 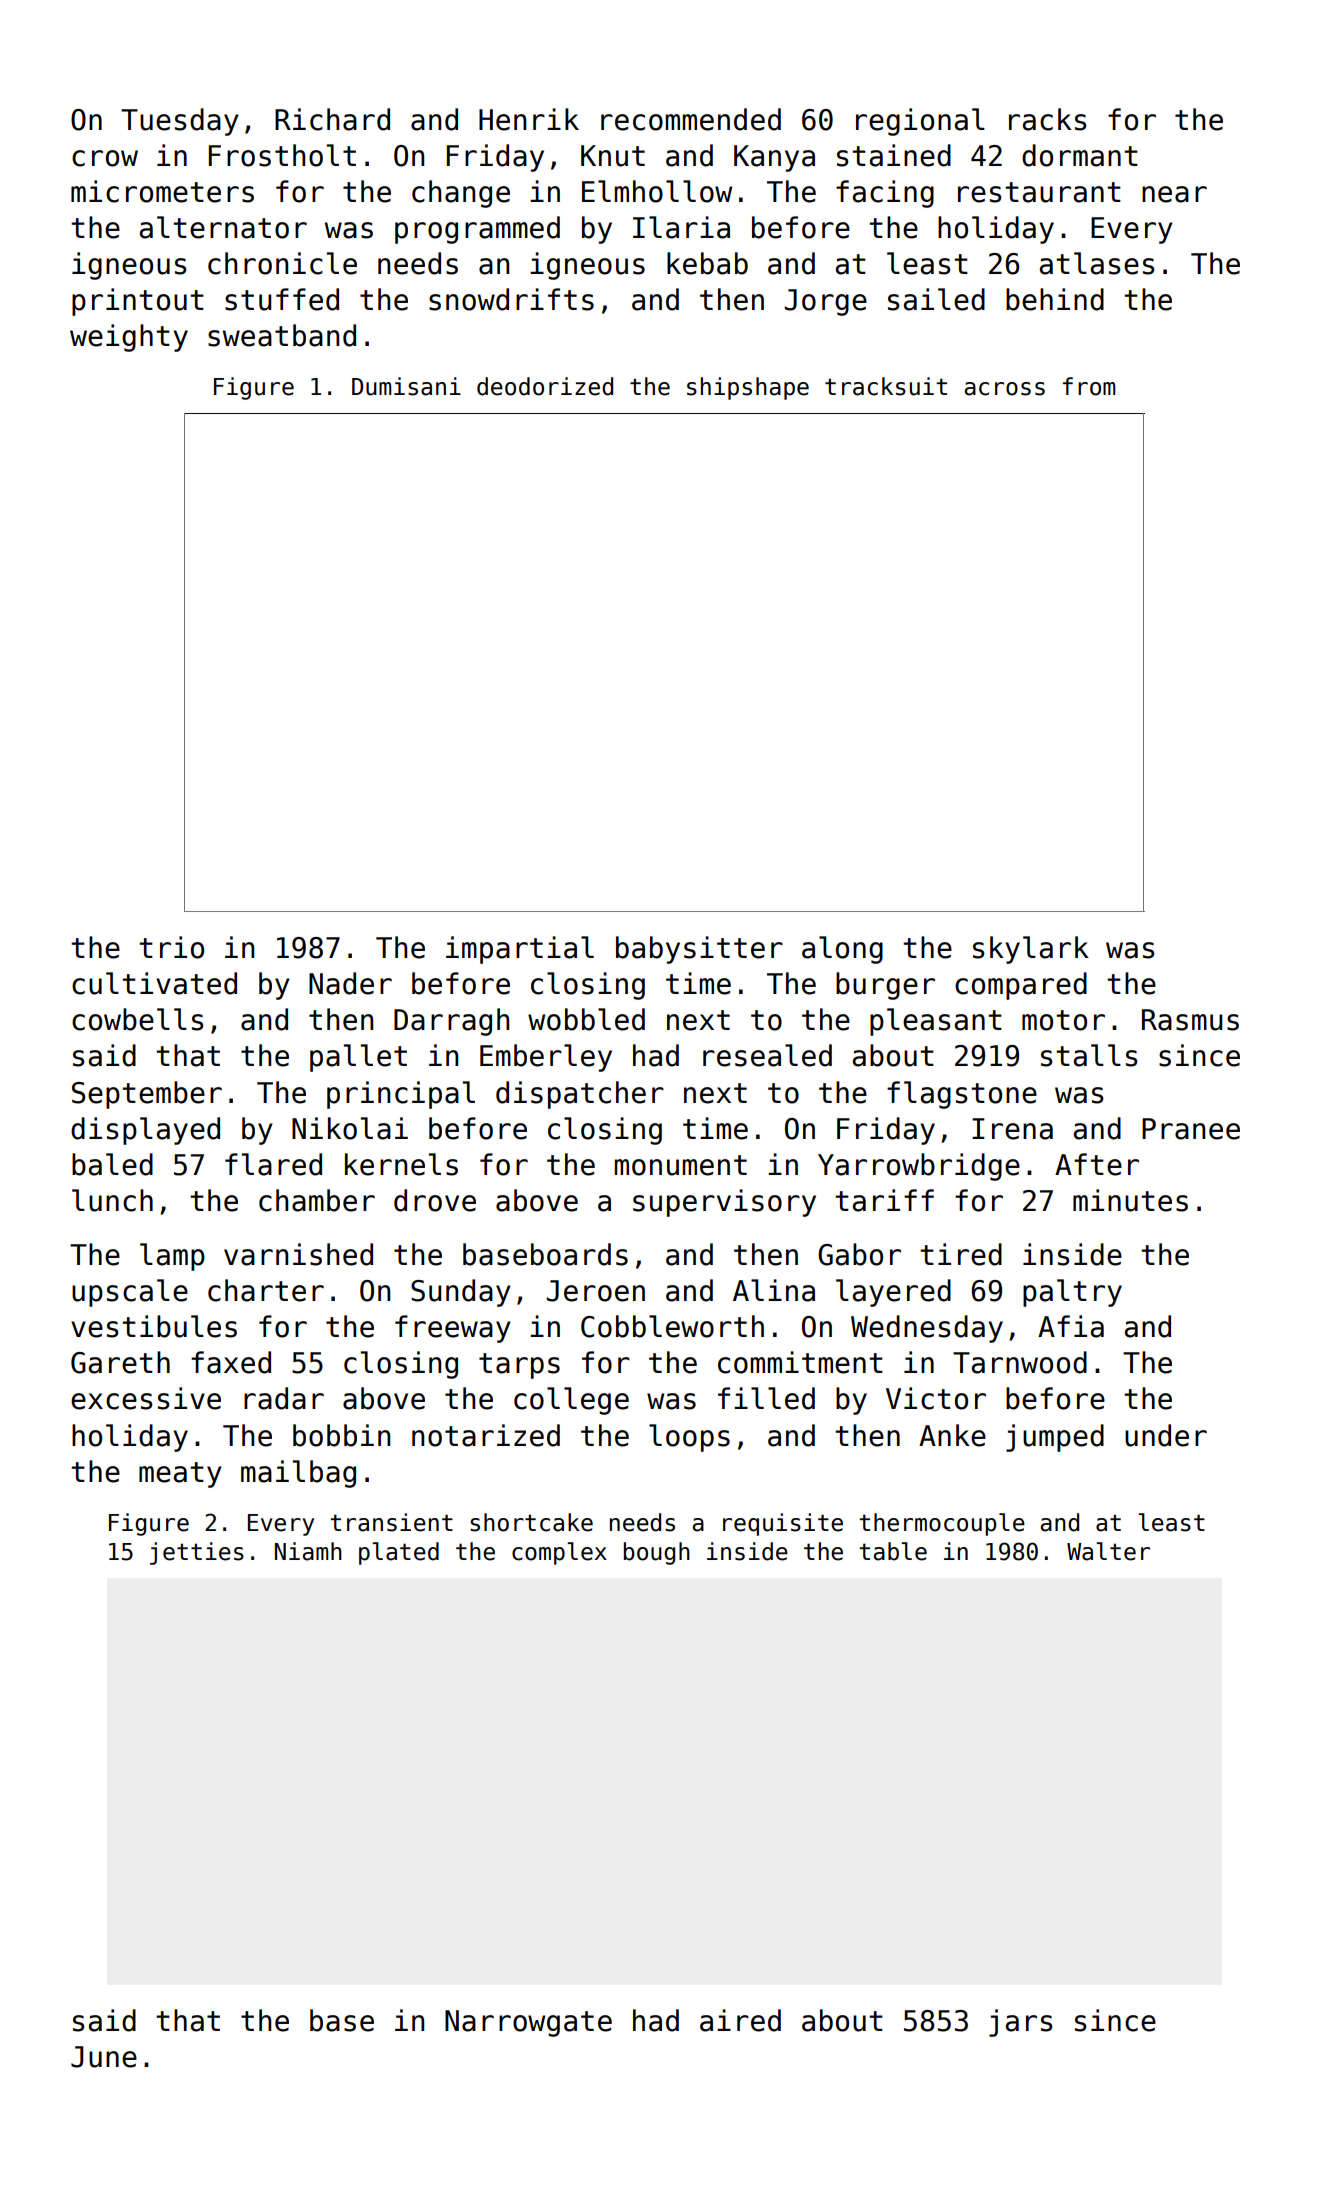 I want to click on Rasmus, so click(x=1190, y=1020).
